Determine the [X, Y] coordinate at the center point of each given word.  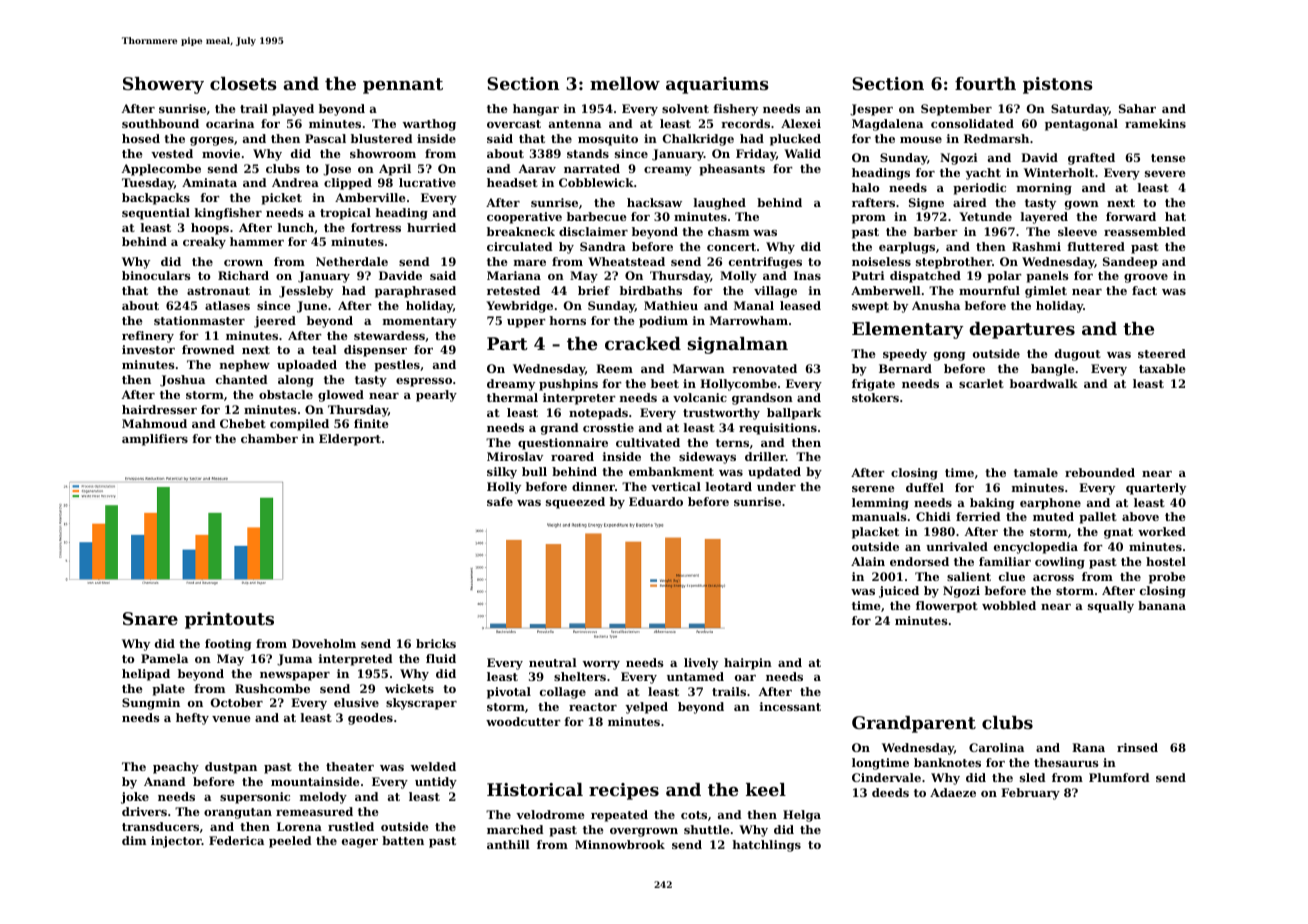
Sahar [1137, 108]
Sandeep [1130, 263]
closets [243, 83]
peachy [176, 768]
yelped [646, 708]
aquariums [717, 85]
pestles [397, 366]
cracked [643, 343]
